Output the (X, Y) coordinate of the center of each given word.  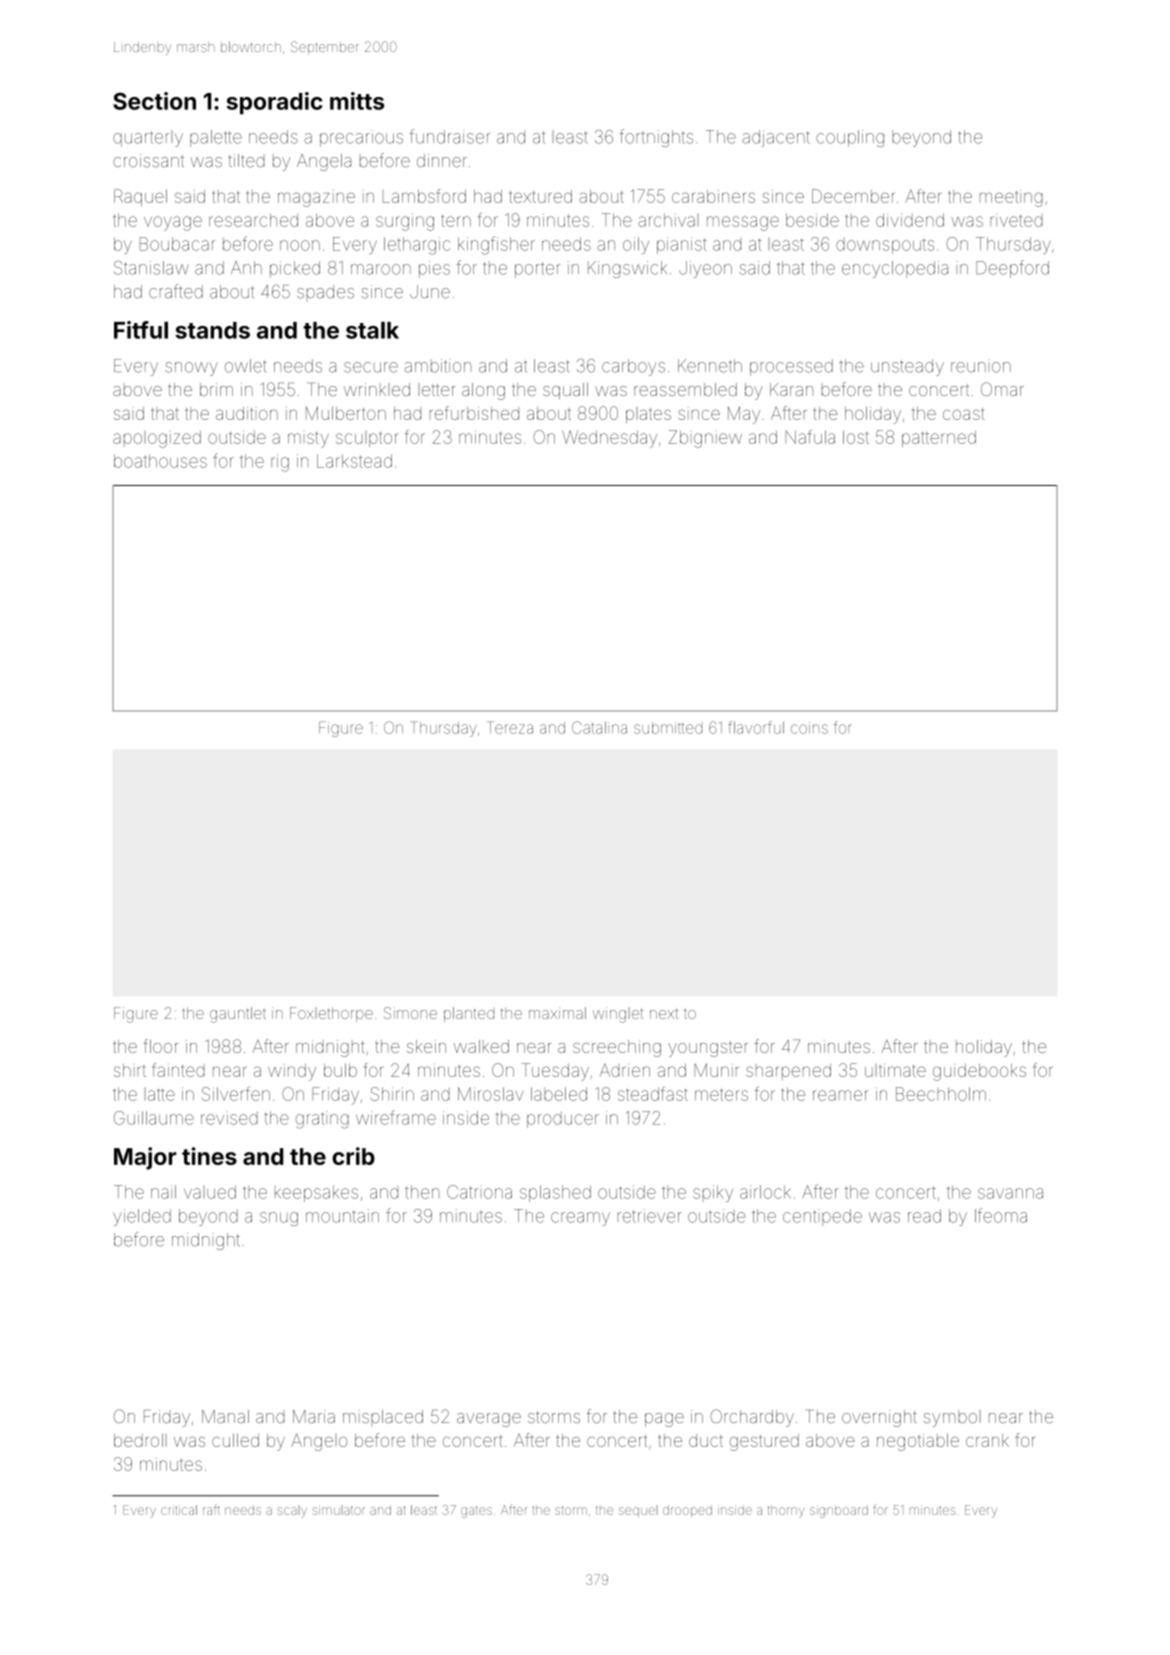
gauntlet (238, 1015)
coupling (850, 138)
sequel (638, 1511)
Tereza (510, 727)
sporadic (274, 103)
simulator (338, 1510)
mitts (357, 101)
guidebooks (979, 1072)
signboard (839, 1511)
